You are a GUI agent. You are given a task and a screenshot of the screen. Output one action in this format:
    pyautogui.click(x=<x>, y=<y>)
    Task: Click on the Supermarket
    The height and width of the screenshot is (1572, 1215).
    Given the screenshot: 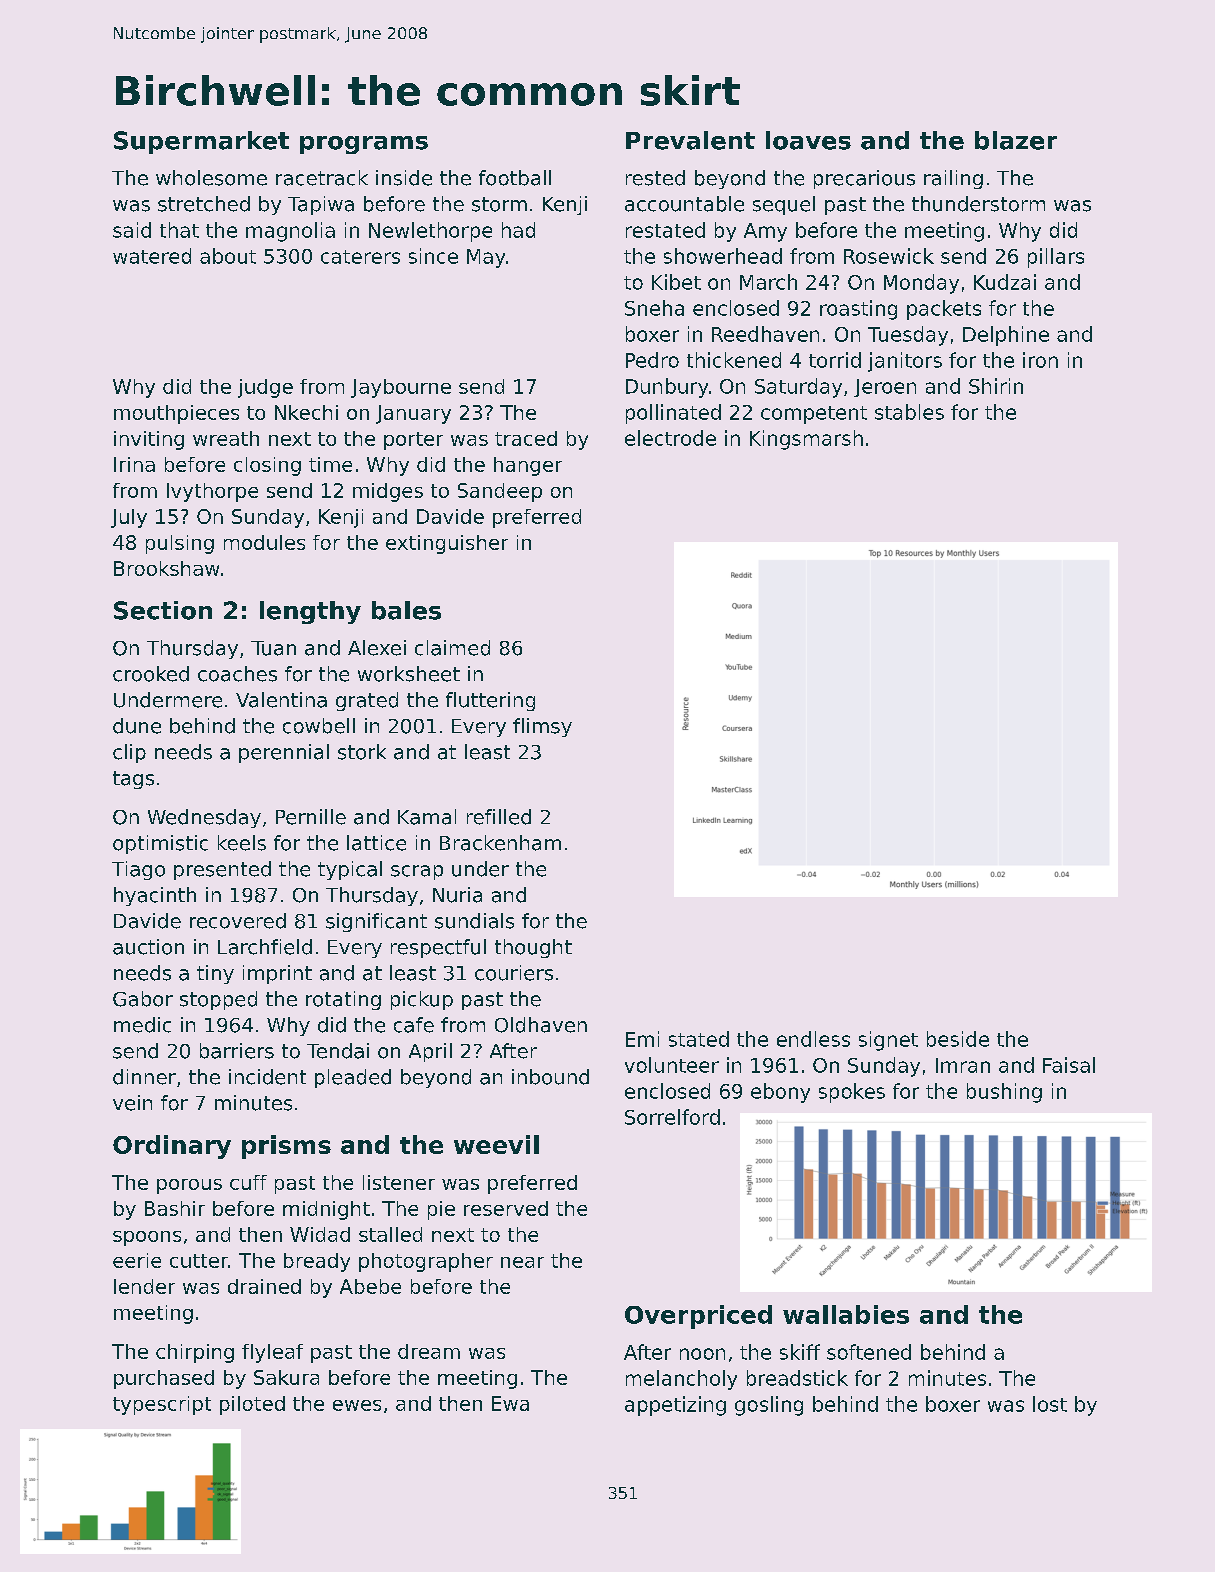 What is the action you would take?
    pyautogui.click(x=201, y=142)
